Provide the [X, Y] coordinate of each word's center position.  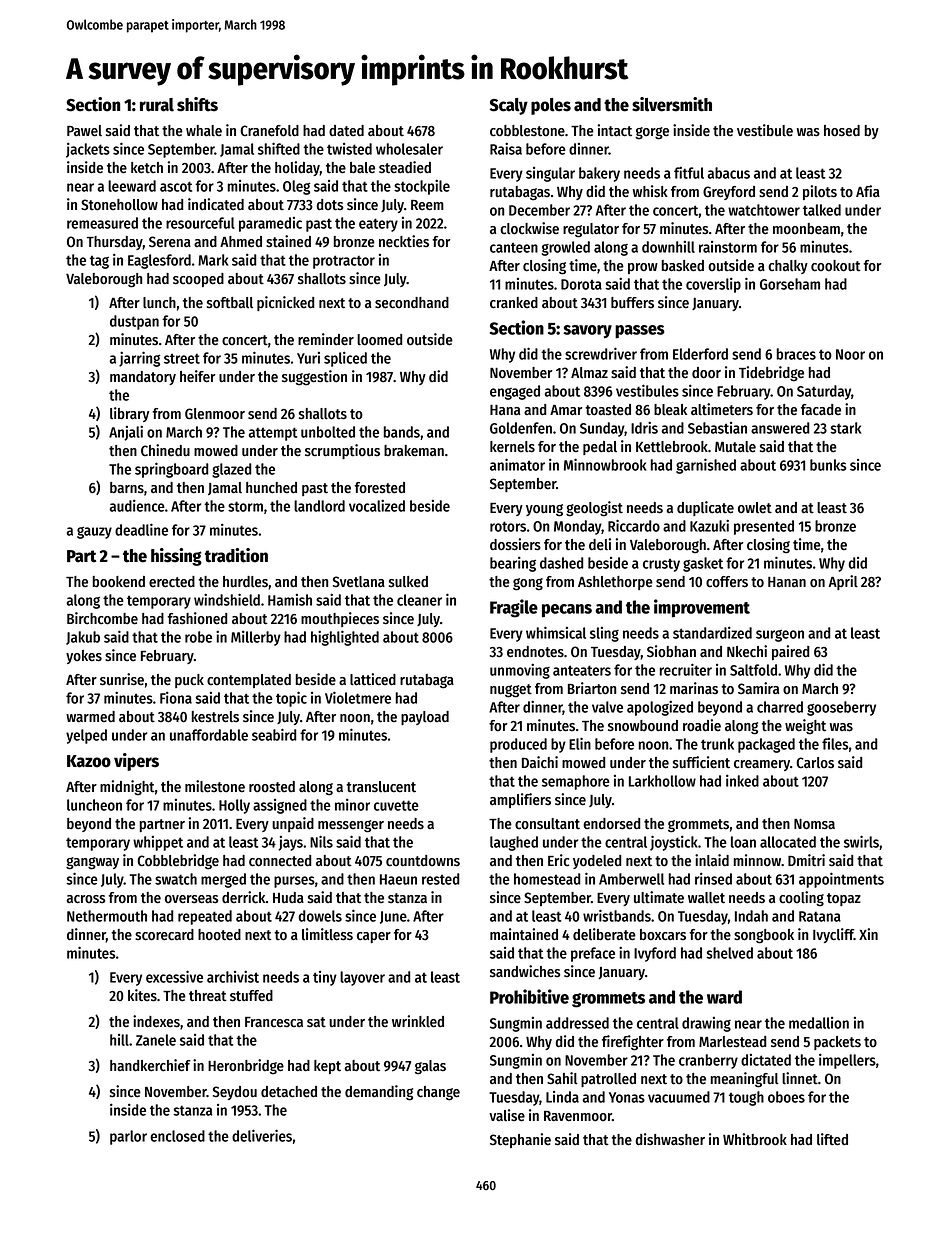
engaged [515, 392]
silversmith [672, 104]
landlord [319, 506]
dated [346, 131]
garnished [706, 466]
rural [157, 105]
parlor [128, 1137]
